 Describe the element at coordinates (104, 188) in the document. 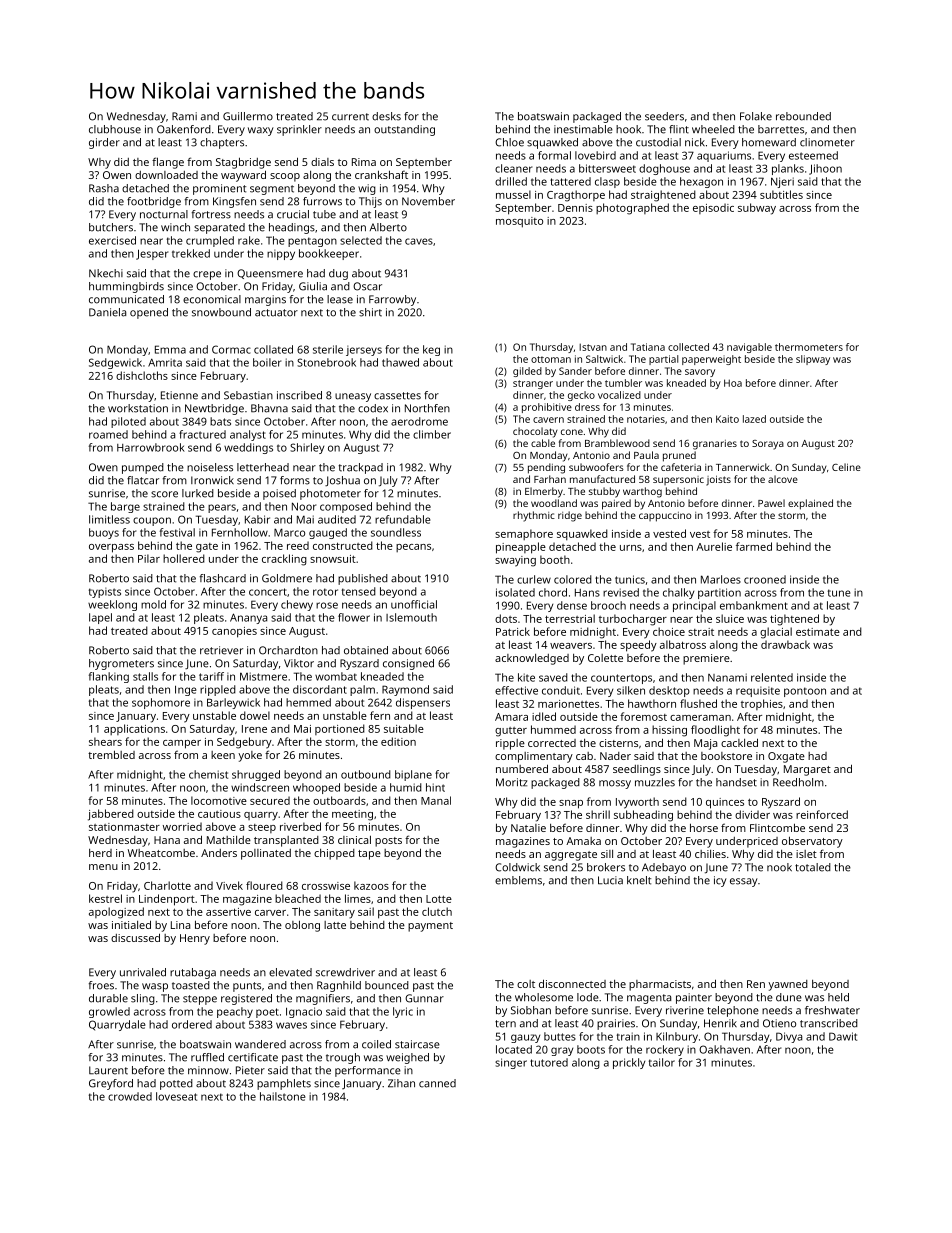

I see `Rasha` at that location.
